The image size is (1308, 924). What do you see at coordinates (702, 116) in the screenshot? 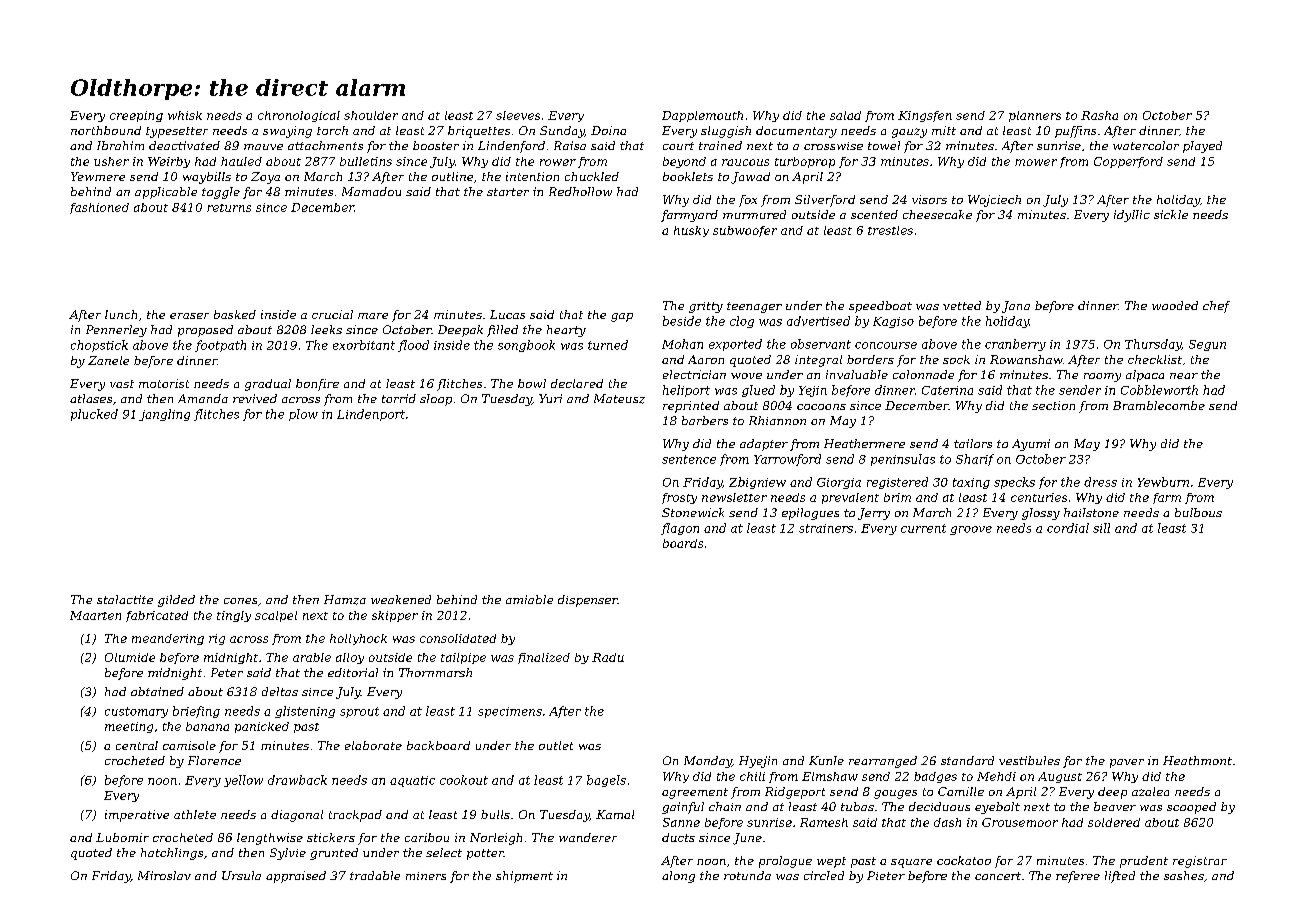
I see `Dapplemouth` at bounding box center [702, 116].
